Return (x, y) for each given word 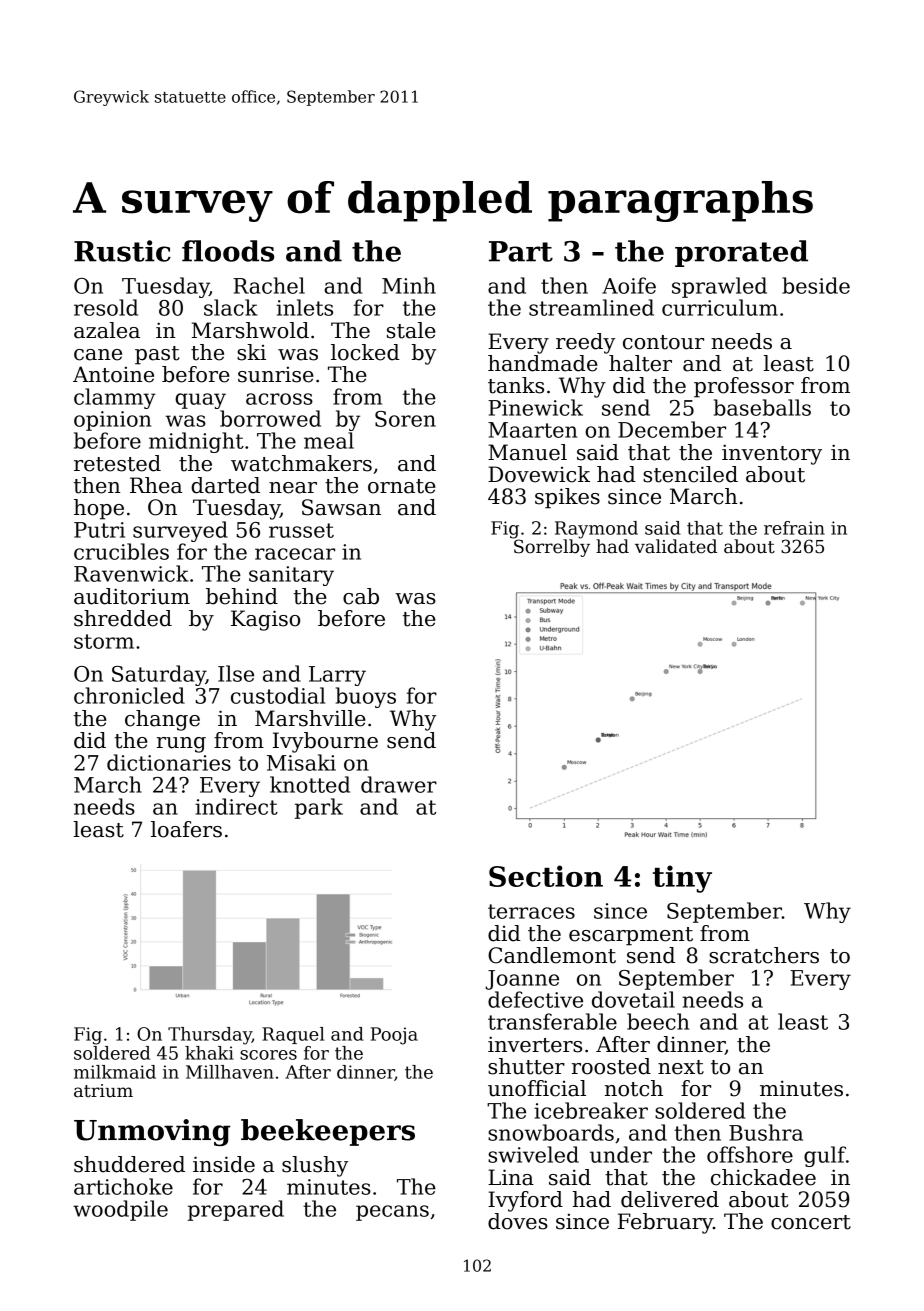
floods (228, 251)
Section (546, 876)
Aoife (629, 285)
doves (518, 1221)
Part (521, 251)
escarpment (631, 936)
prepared (236, 1210)
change (162, 720)
